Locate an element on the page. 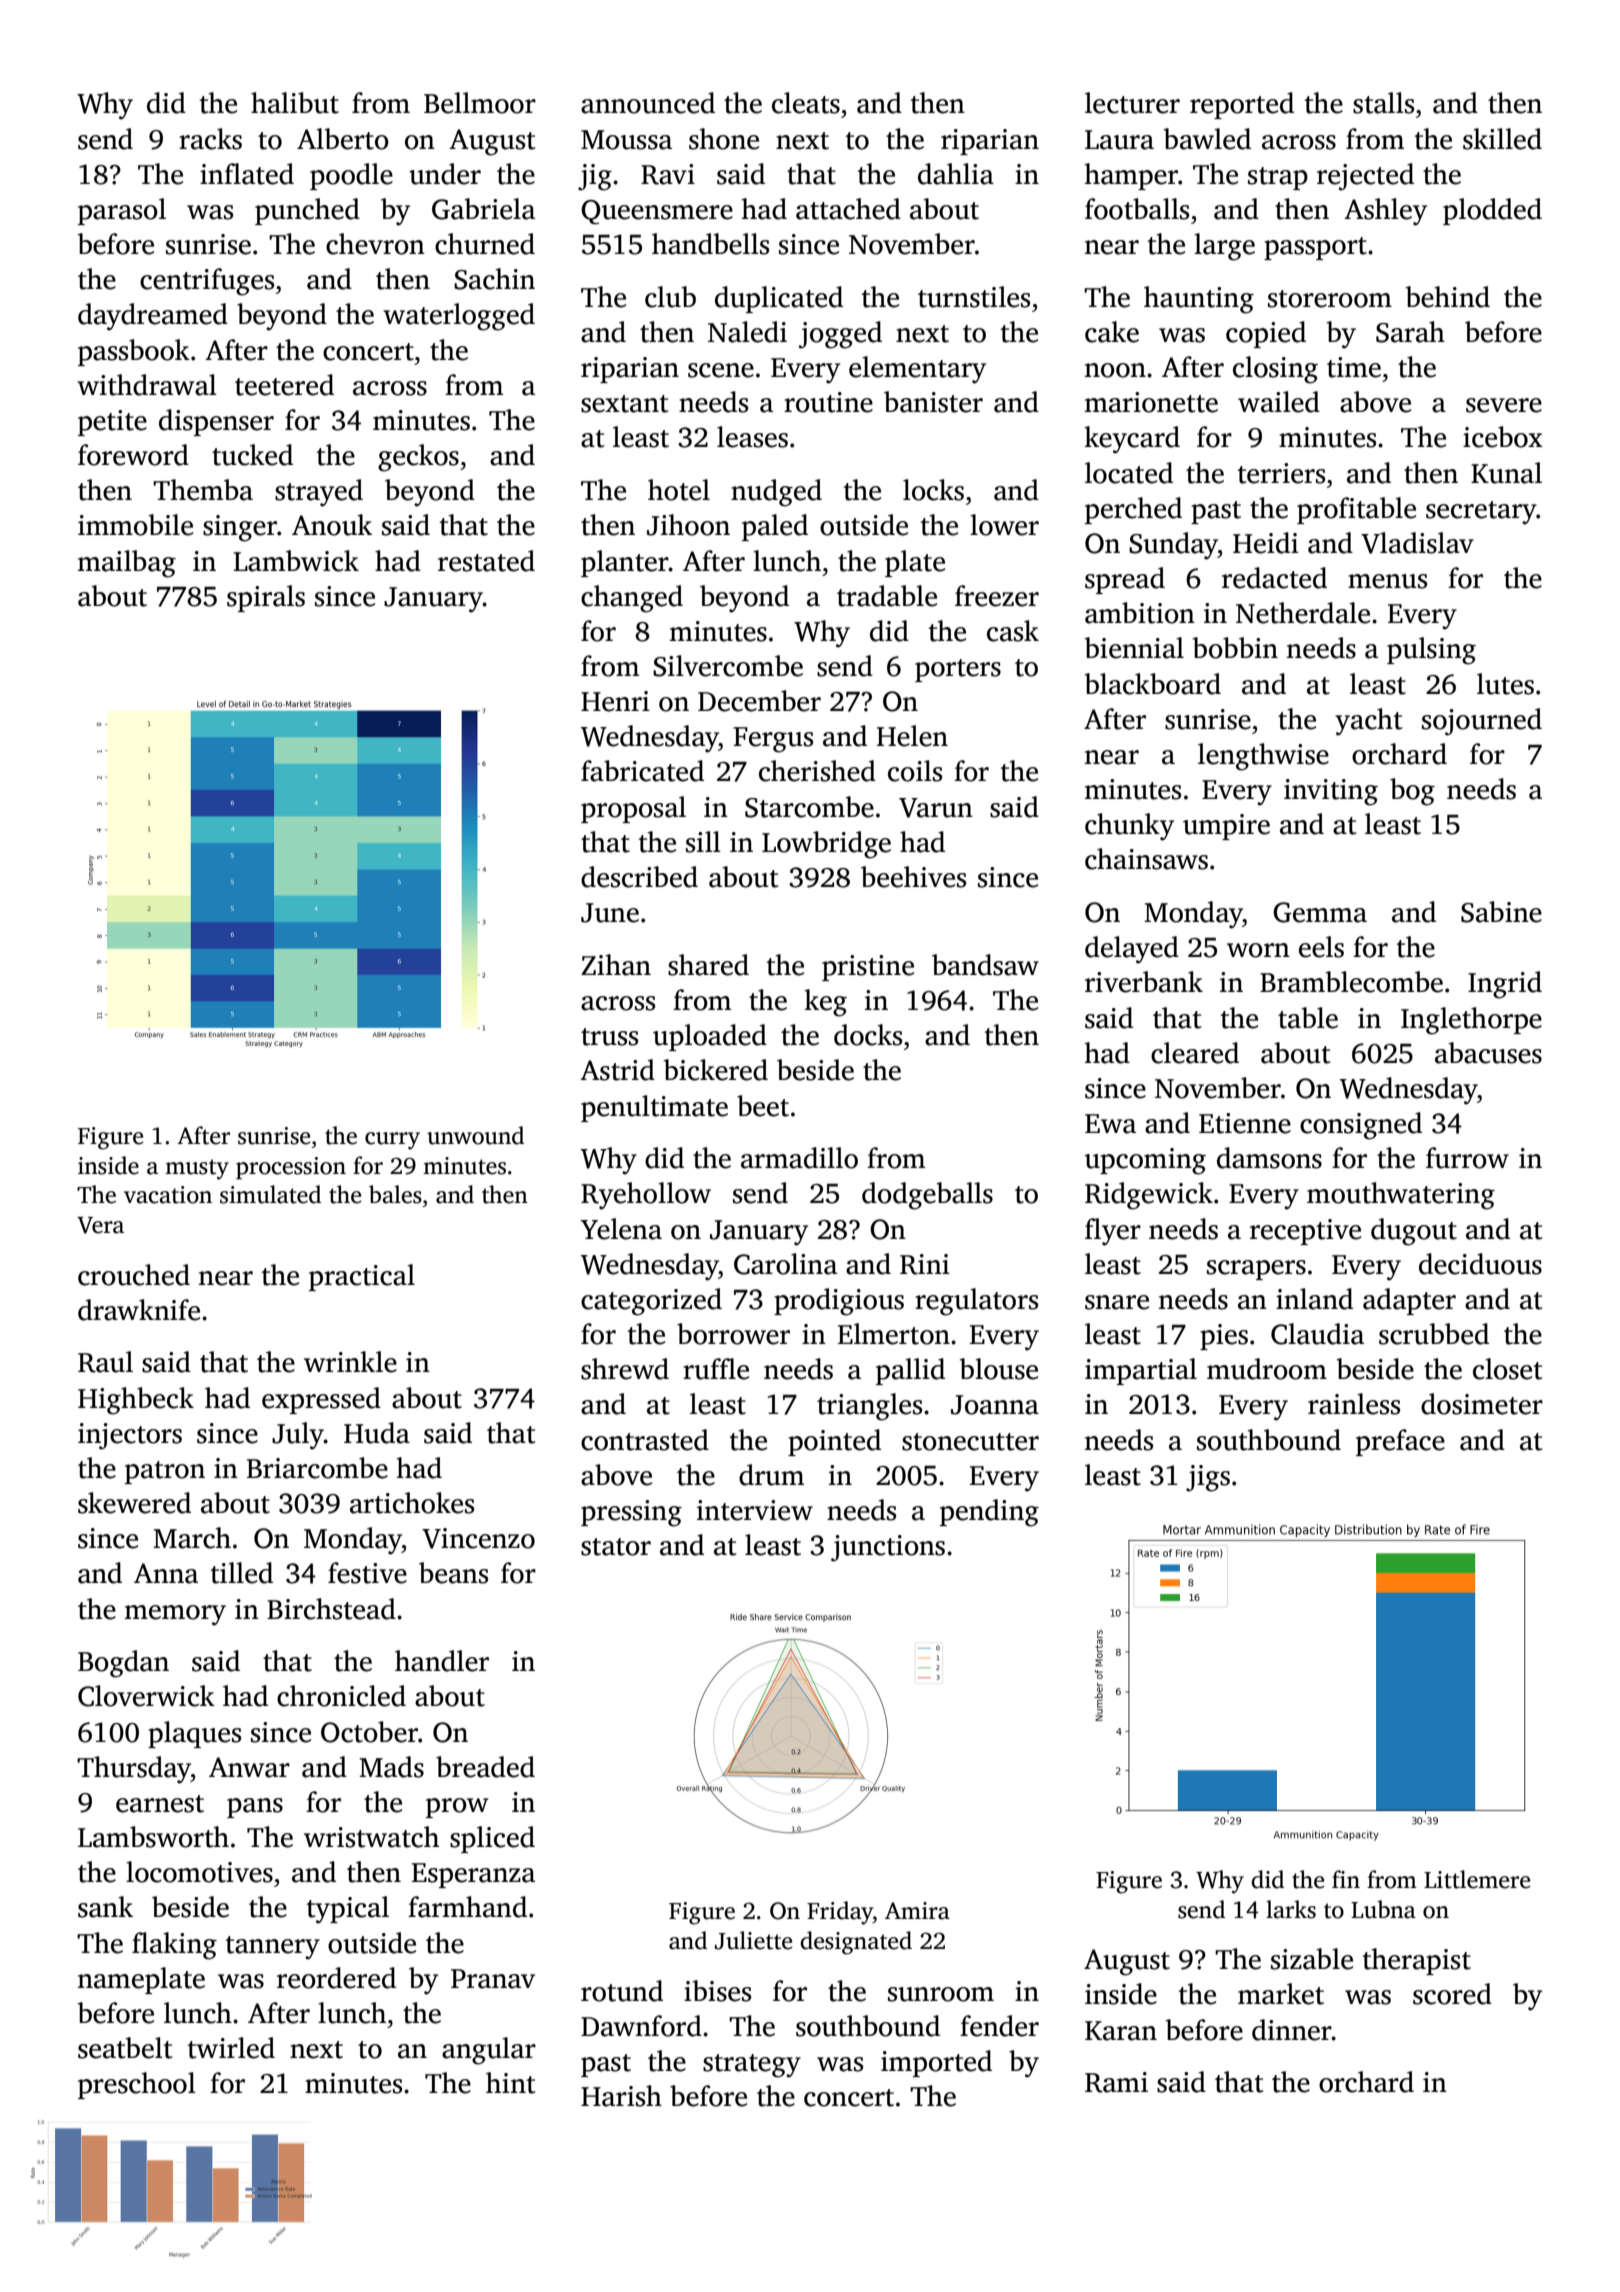  Anouk is located at coordinates (332, 525).
